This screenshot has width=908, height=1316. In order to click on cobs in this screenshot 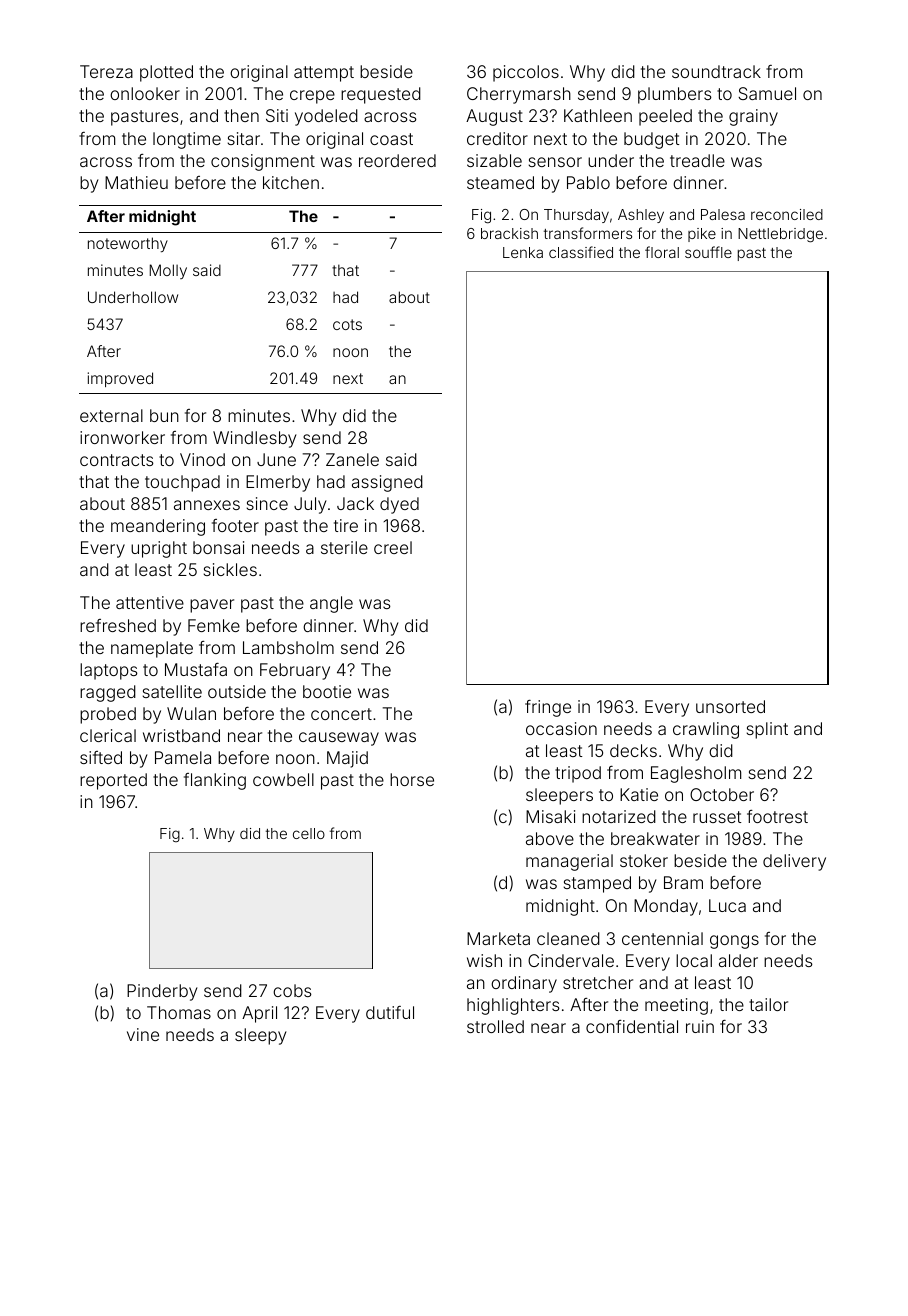, I will do `click(292, 990)`.
